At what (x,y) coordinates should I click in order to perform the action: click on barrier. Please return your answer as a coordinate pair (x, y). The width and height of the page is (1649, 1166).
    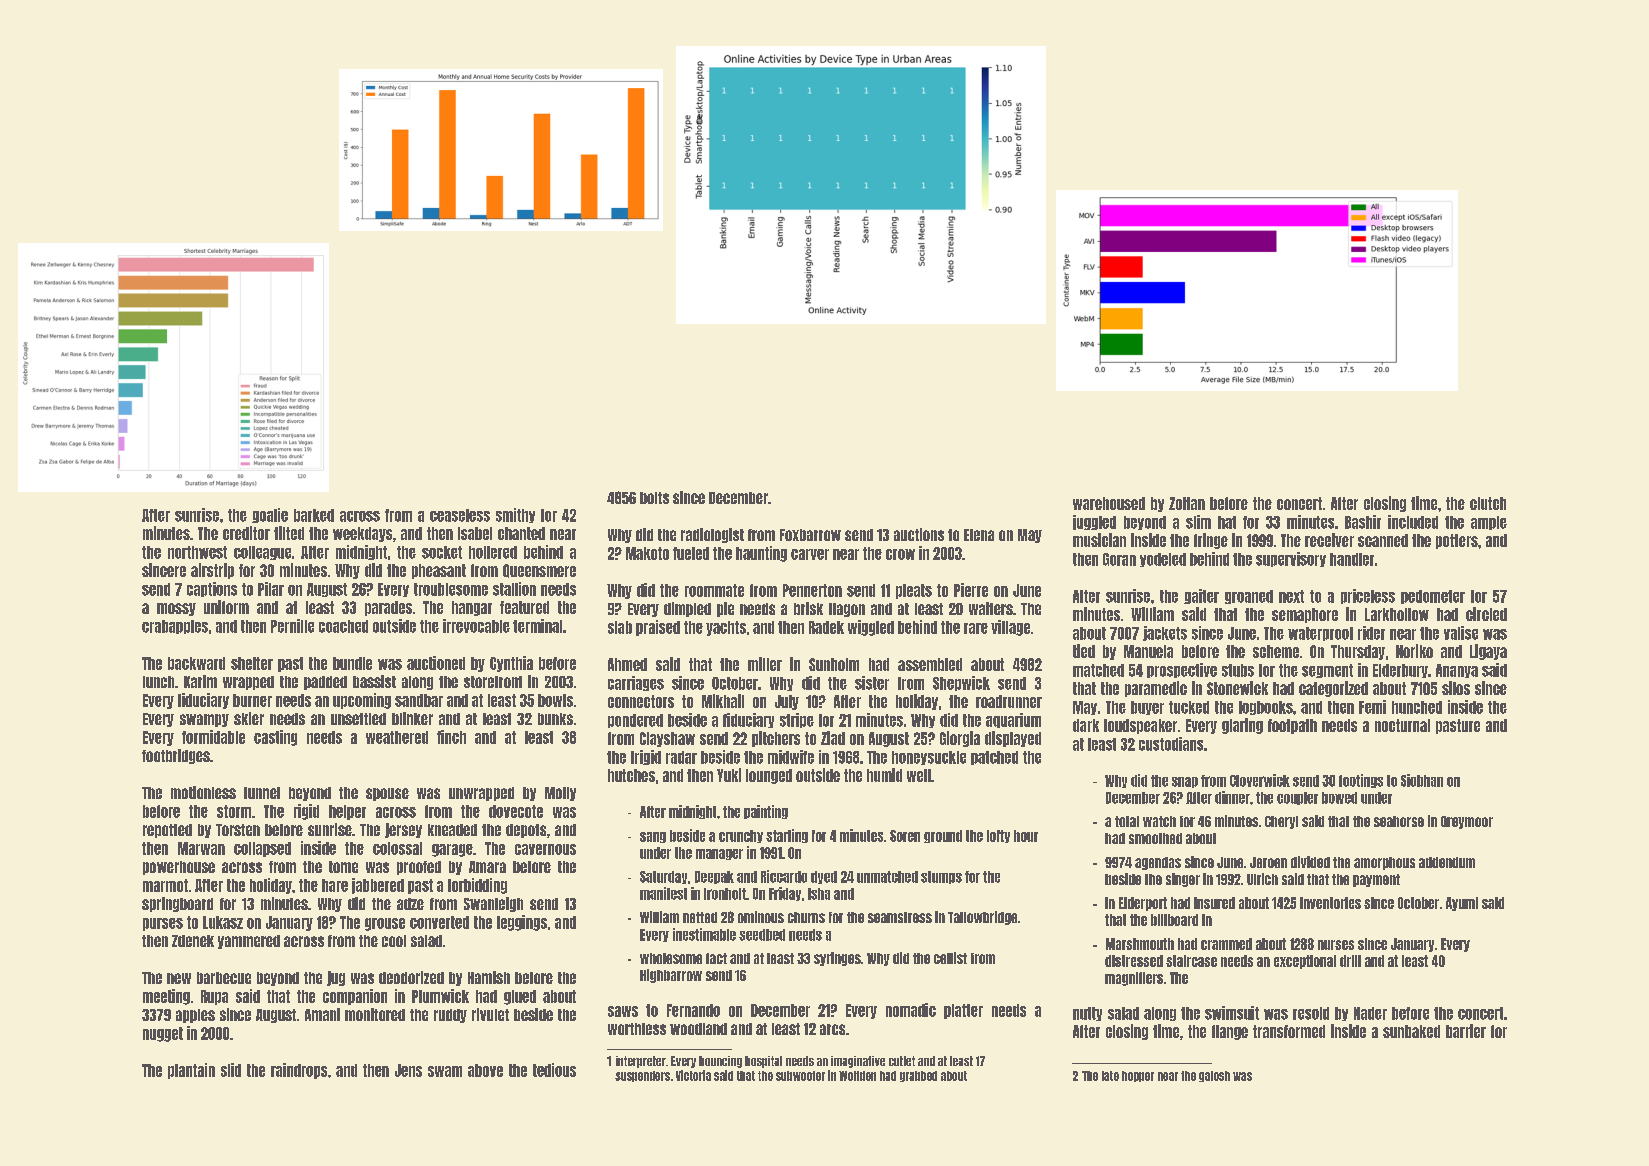
    Looking at the image, I should click on (1466, 1031).
